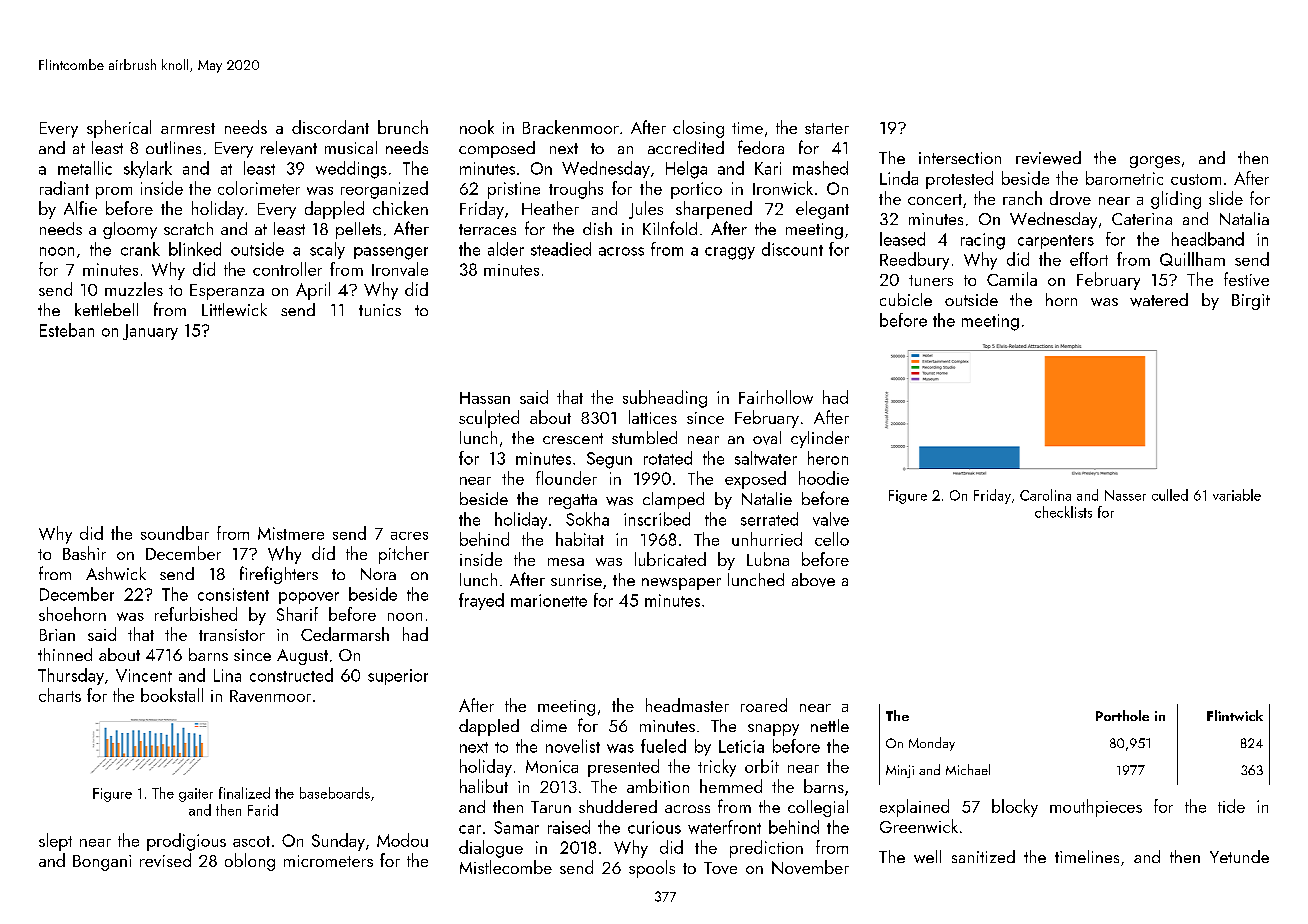 The image size is (1308, 924). I want to click on firefighters, so click(279, 575).
